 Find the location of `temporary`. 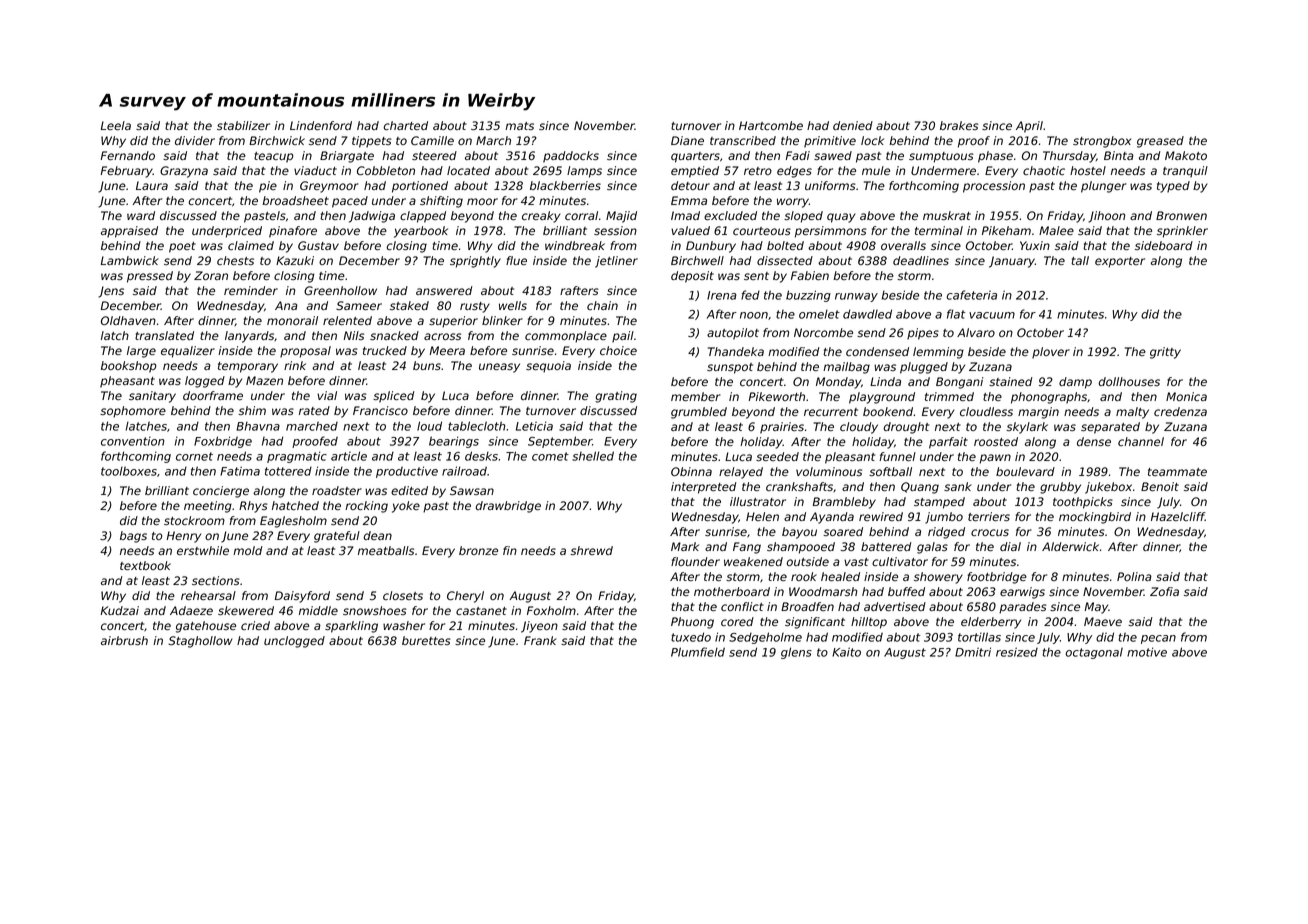

temporary is located at coordinates (248, 367).
